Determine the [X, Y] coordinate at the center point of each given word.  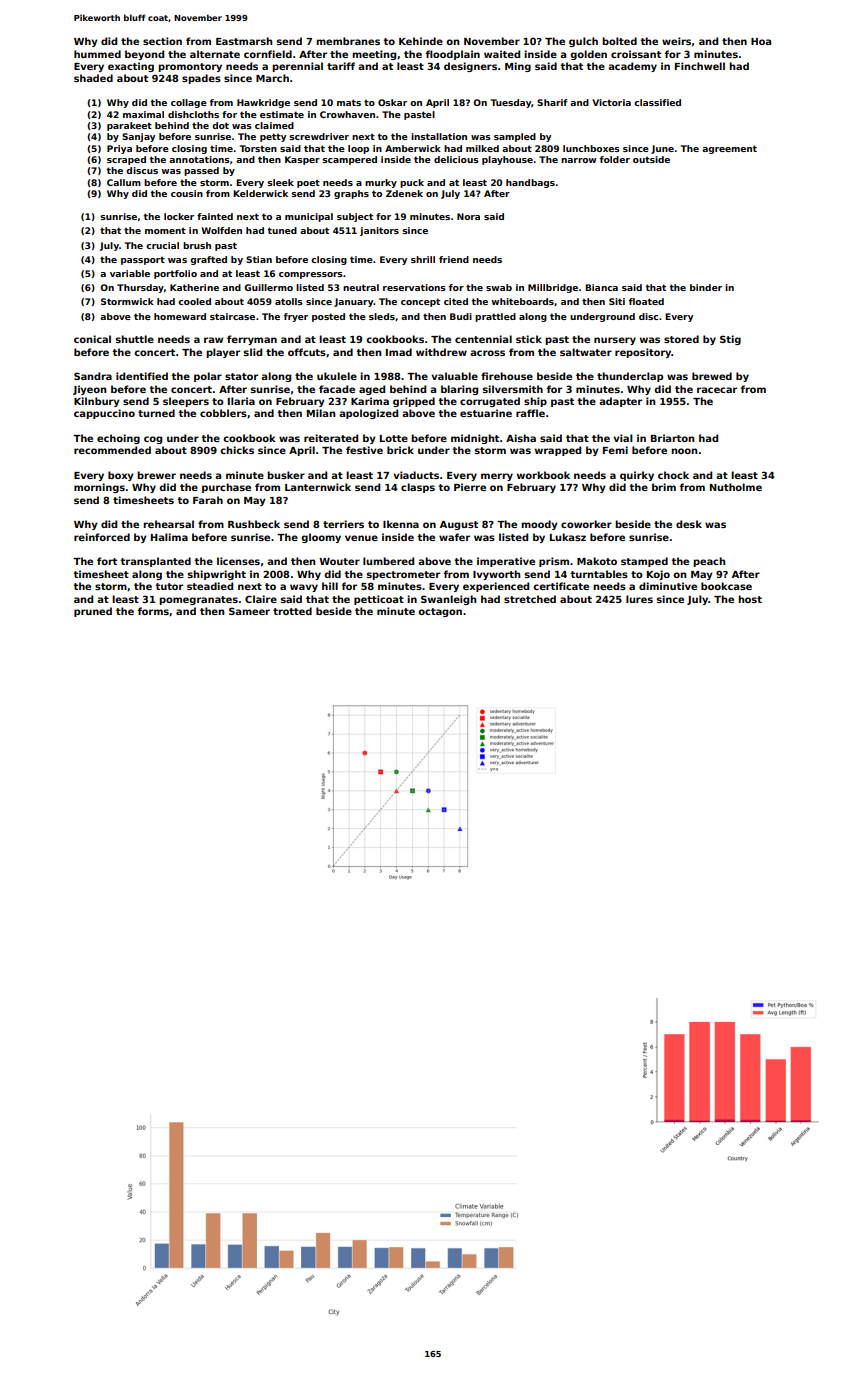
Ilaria [241, 401]
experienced [496, 587]
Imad [399, 352]
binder [706, 287]
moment [165, 231]
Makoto [597, 561]
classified [657, 102]
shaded [93, 78]
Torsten [258, 148]
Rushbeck [254, 524]
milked [482, 148]
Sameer [249, 611]
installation [439, 136]
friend [454, 259]
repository [643, 353]
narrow [578, 160]
